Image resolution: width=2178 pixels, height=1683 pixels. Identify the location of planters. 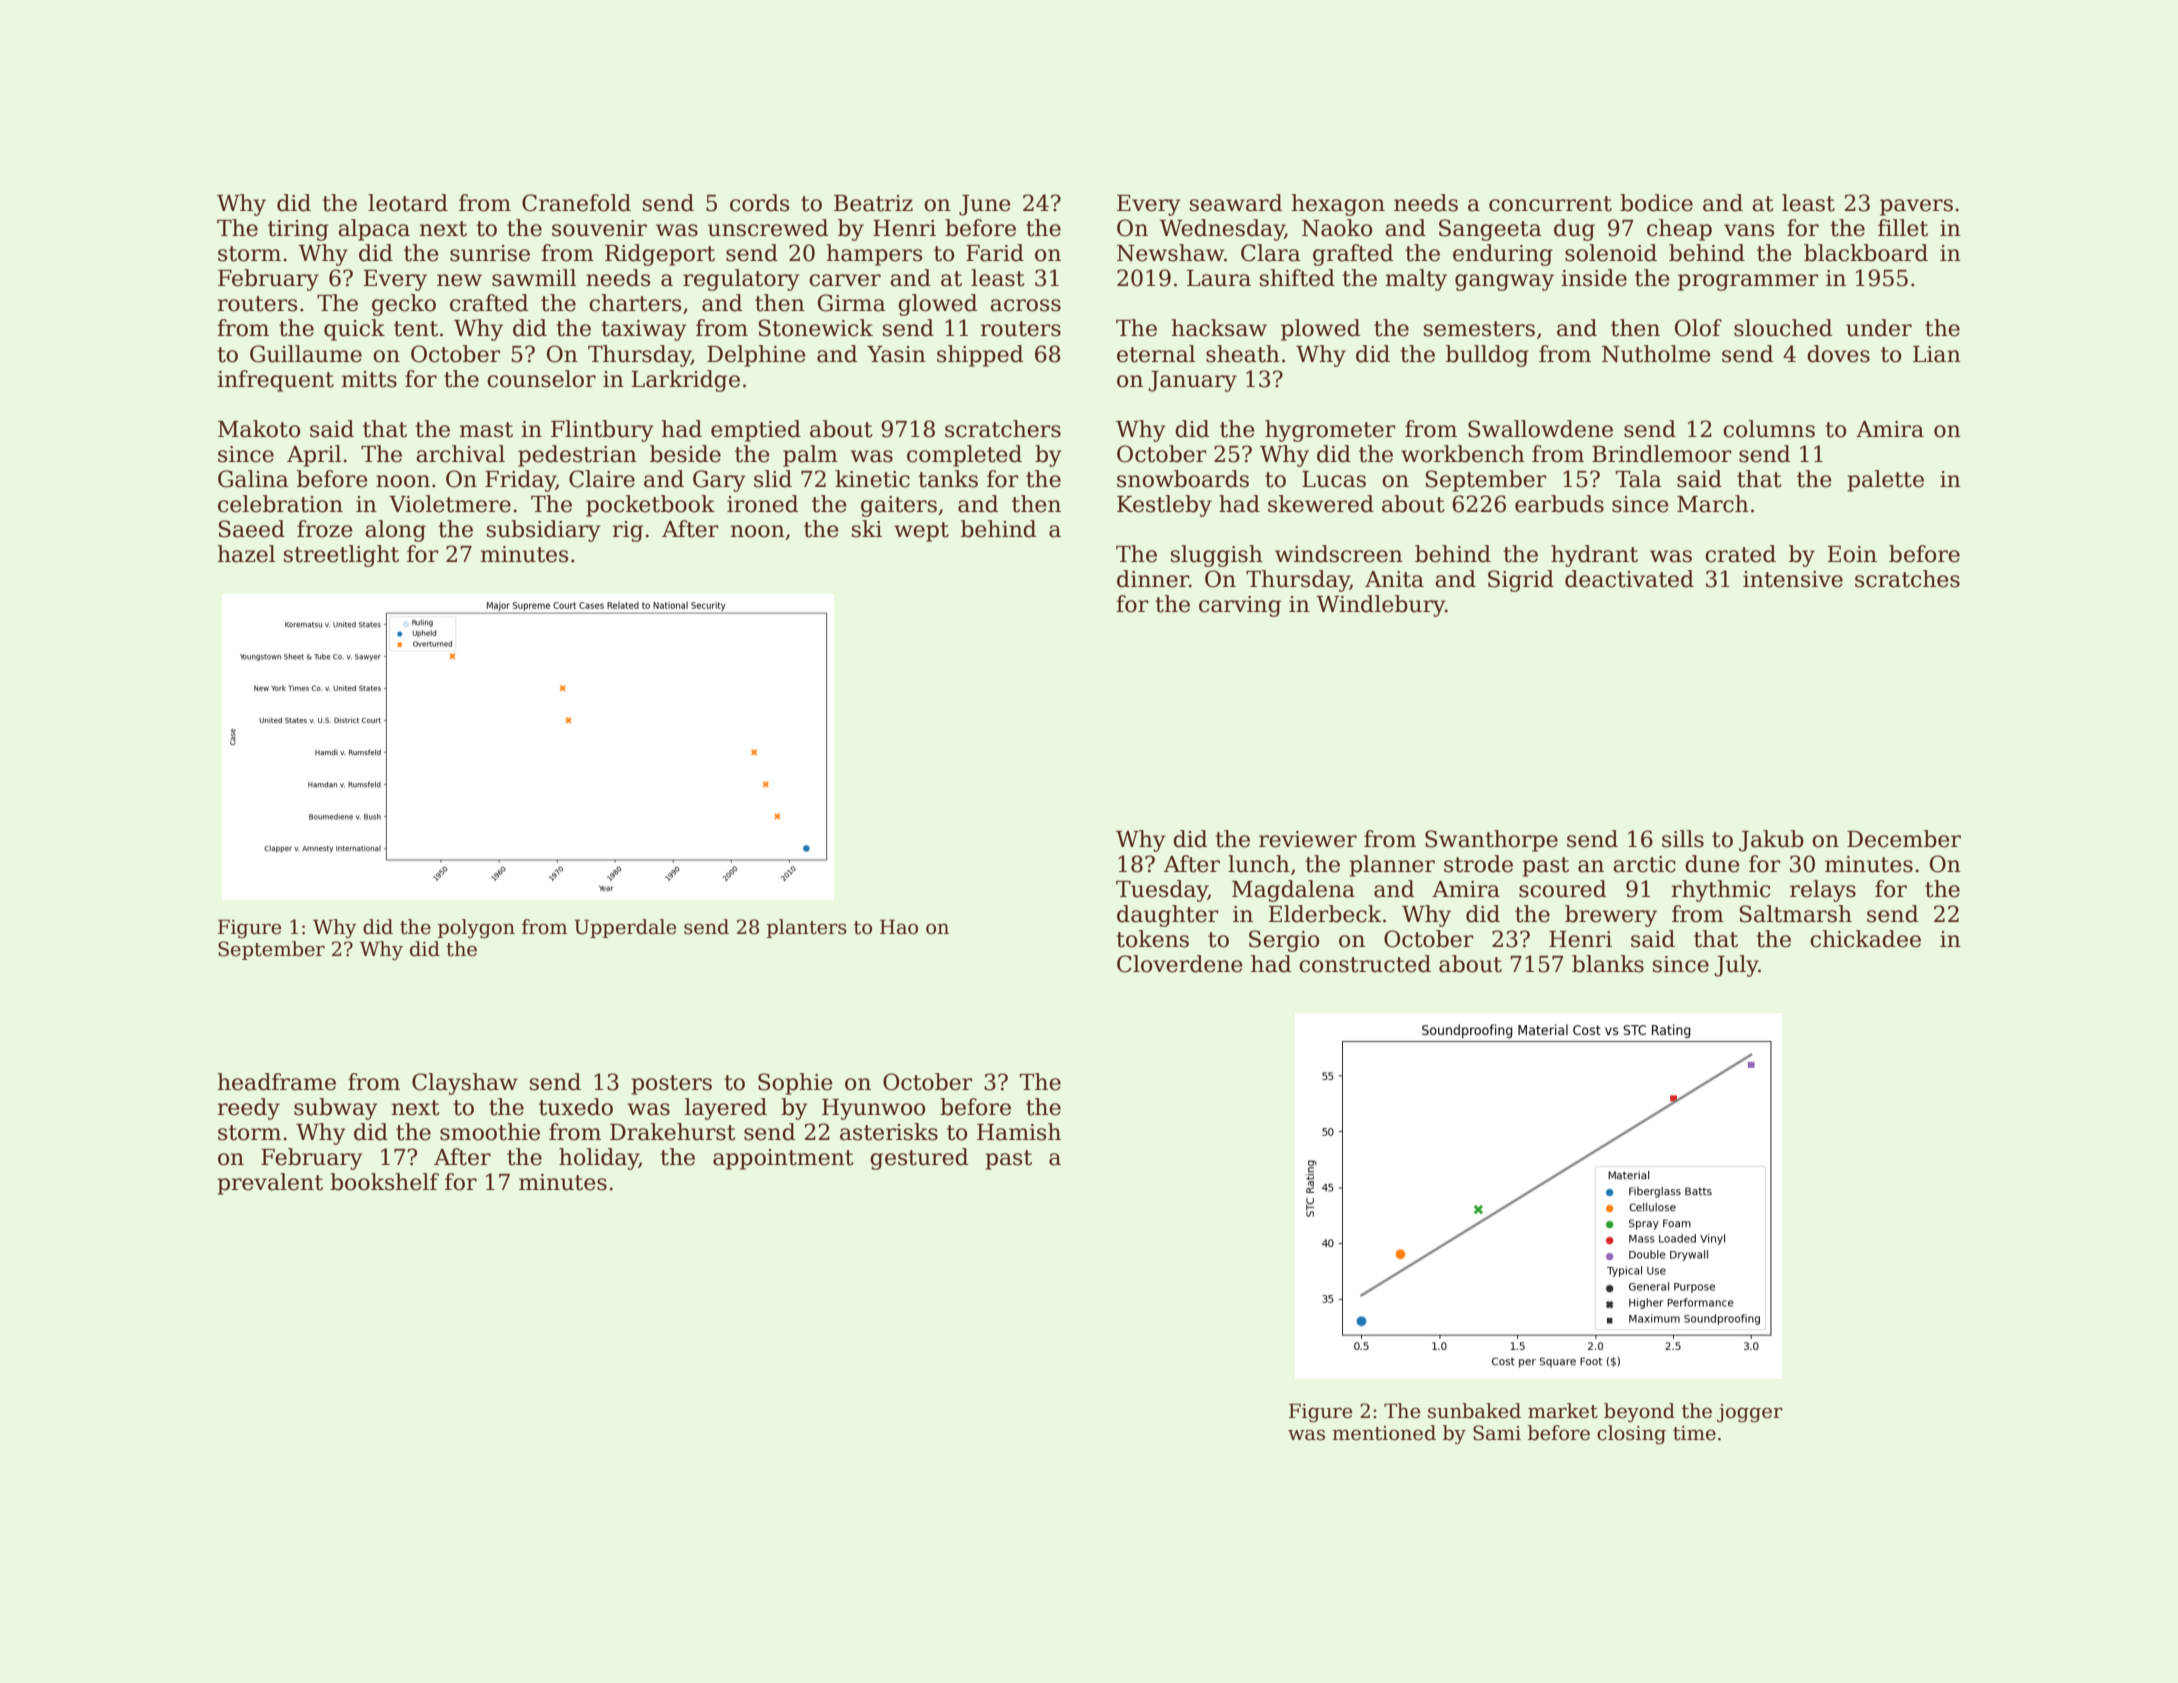
(807, 928).
